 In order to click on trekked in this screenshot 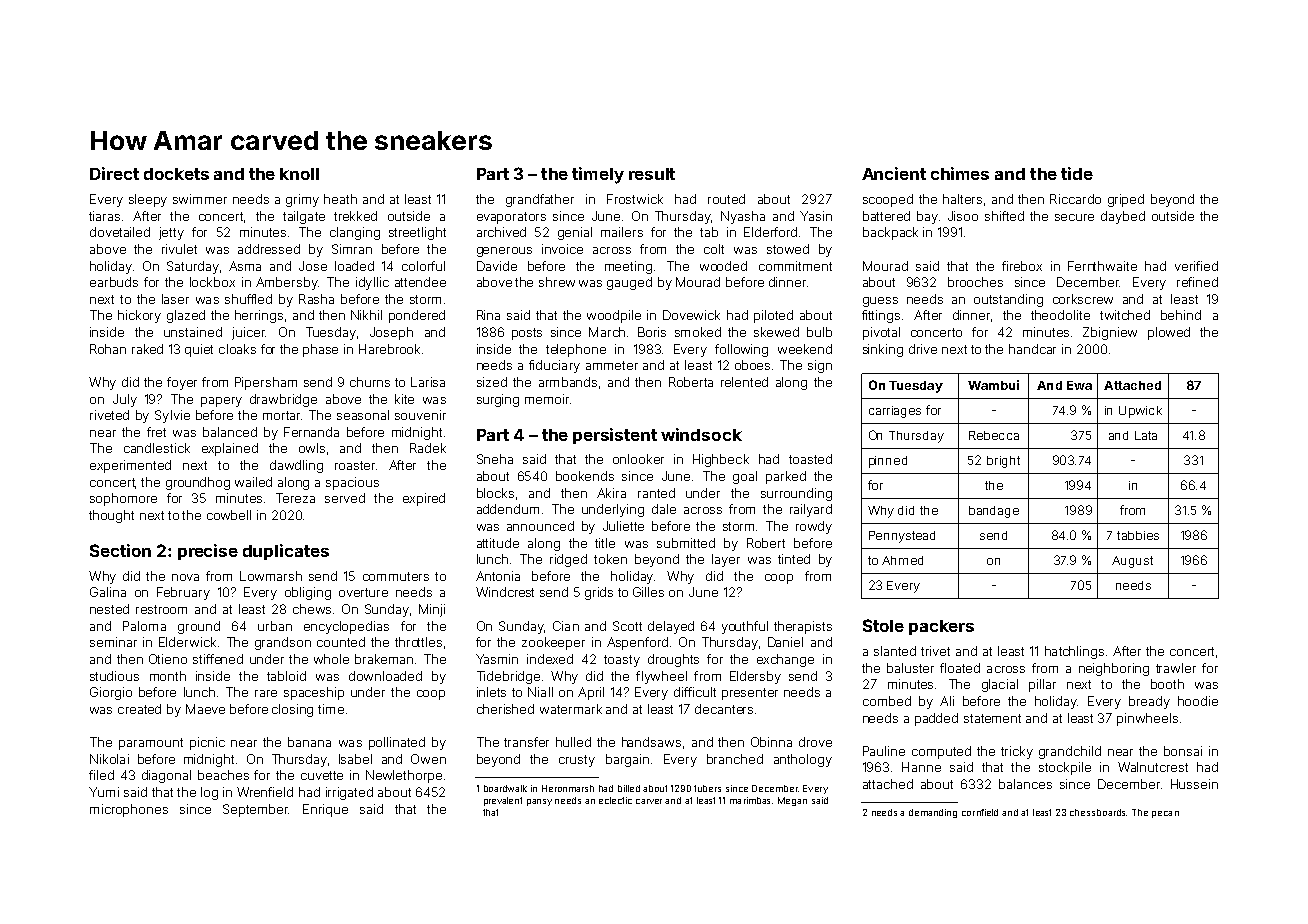, I will do `click(355, 216)`.
